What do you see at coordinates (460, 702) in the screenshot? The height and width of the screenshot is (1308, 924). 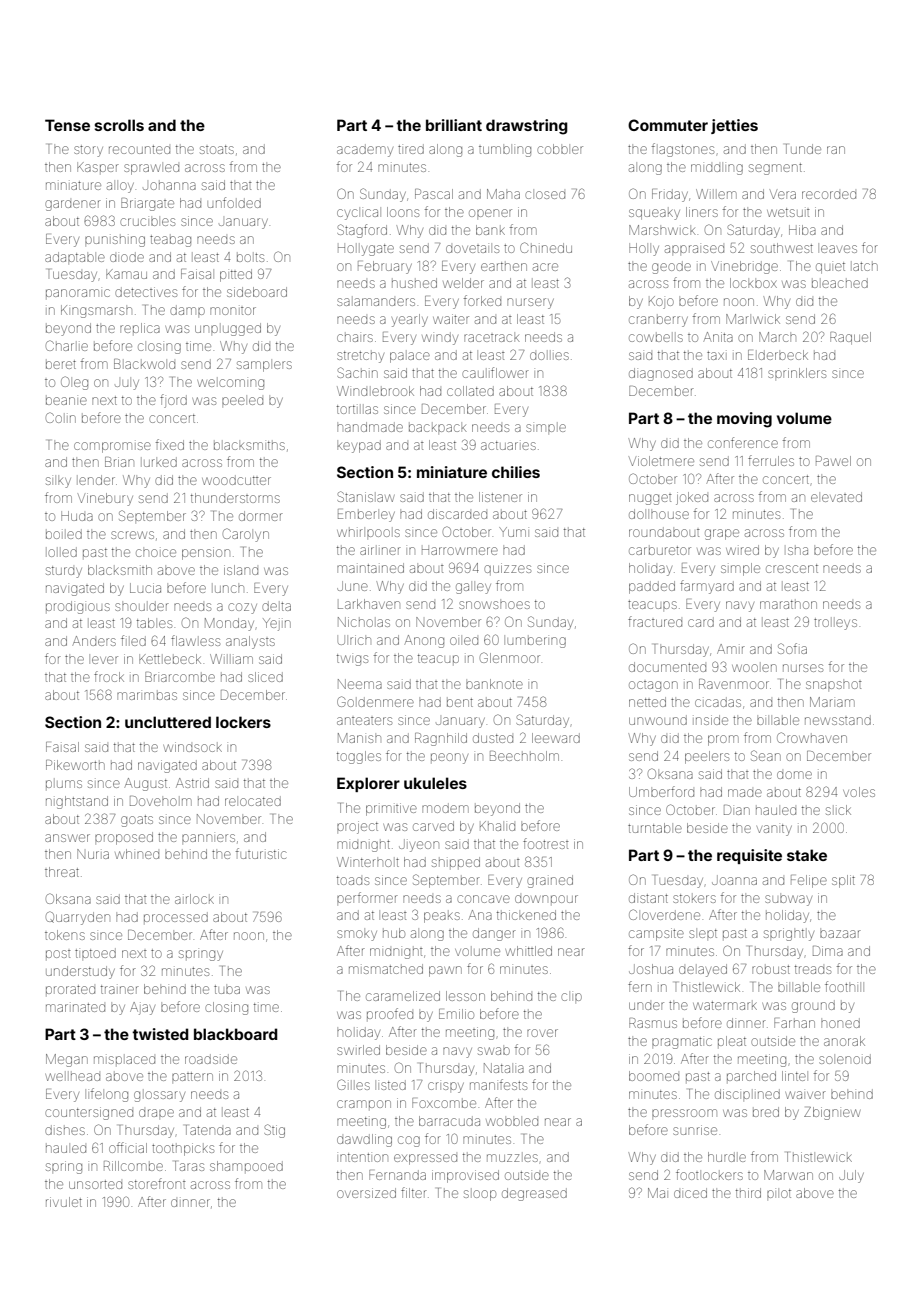 I see `bent` at bounding box center [460, 702].
